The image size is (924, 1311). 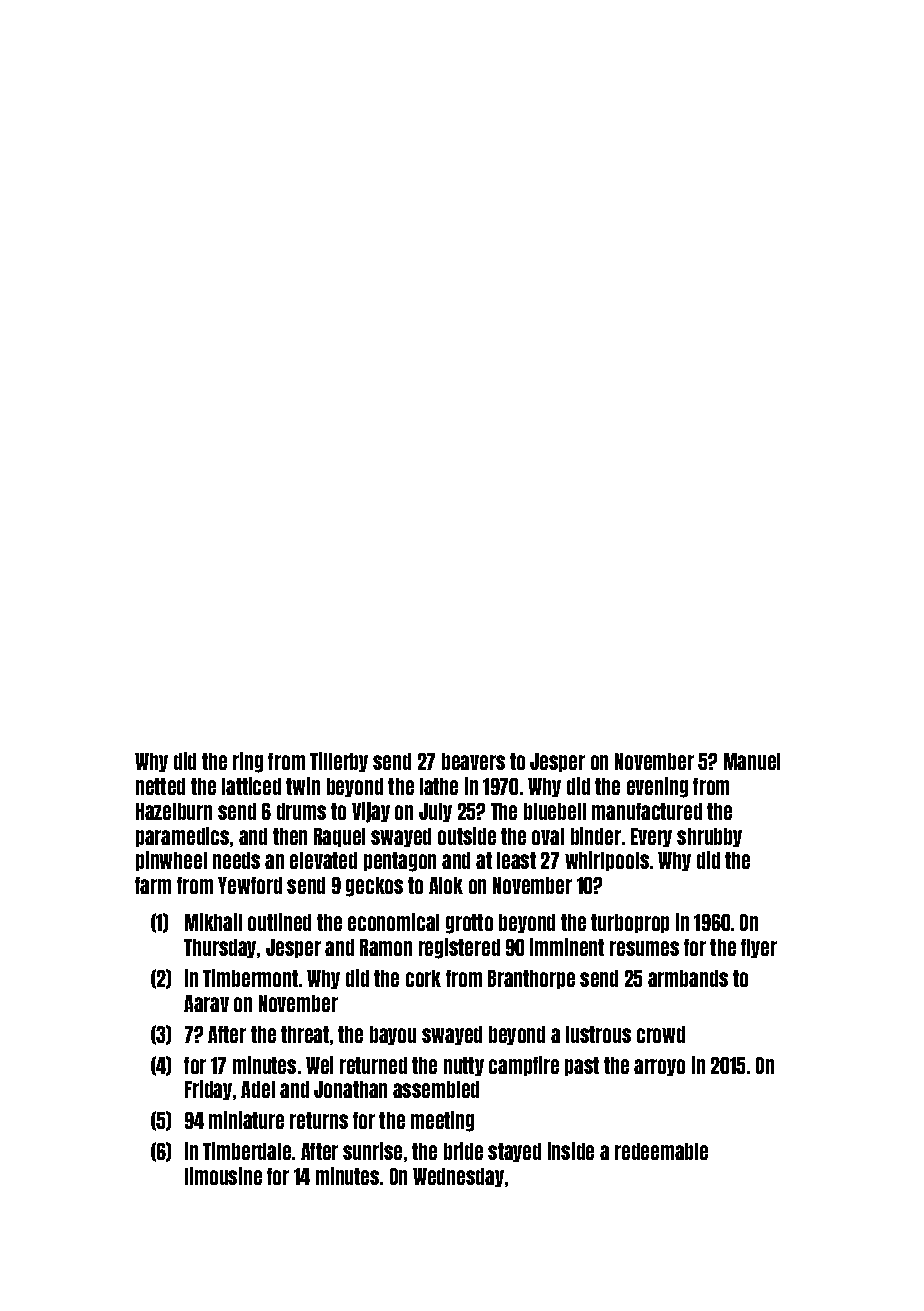 What do you see at coordinates (555, 811) in the image?
I see `bluebell` at bounding box center [555, 811].
